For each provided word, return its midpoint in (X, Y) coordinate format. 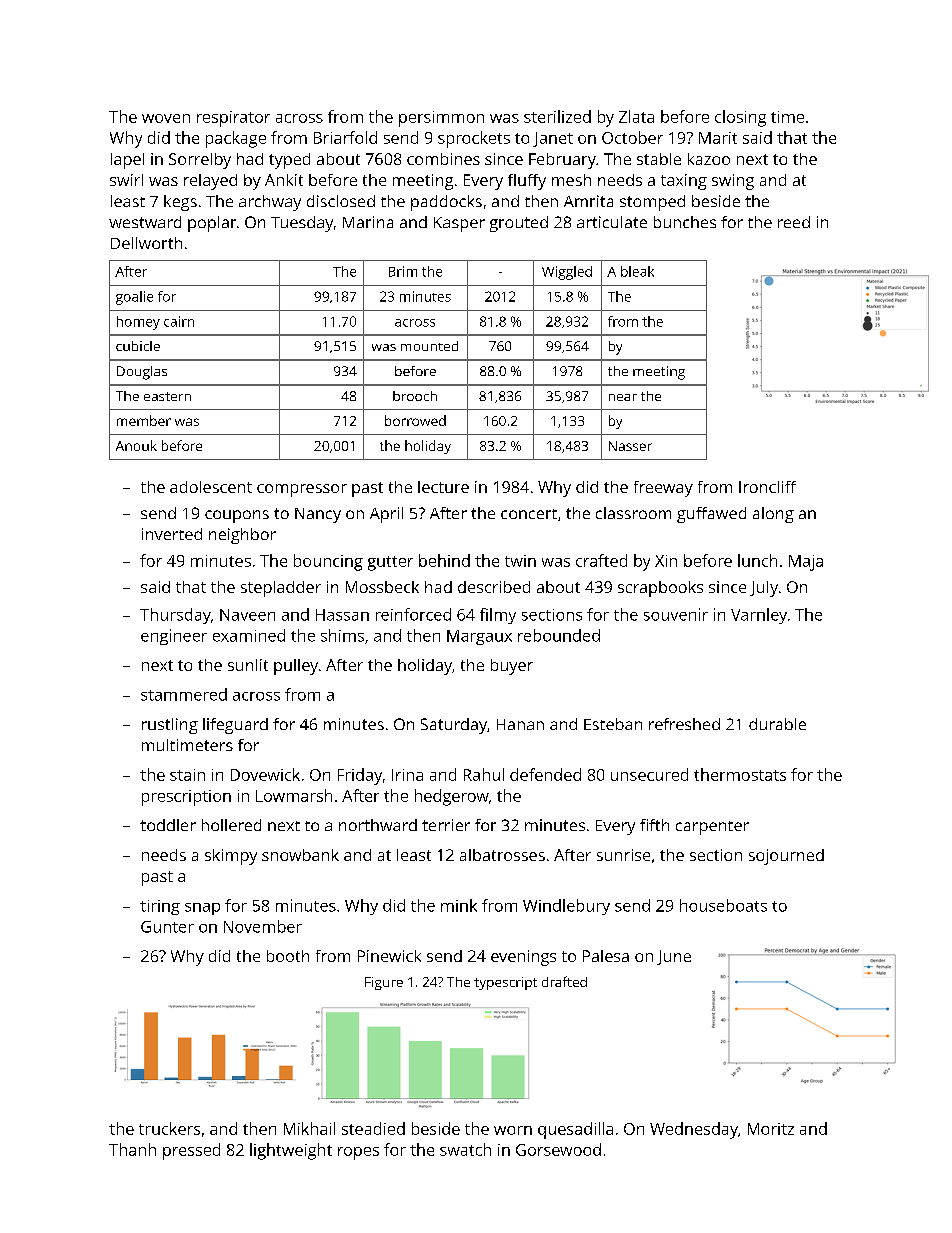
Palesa (606, 956)
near (623, 397)
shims (342, 635)
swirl (126, 180)
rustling (170, 726)
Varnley (759, 616)
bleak (637, 271)
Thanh (132, 1149)
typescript (505, 983)
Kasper (459, 224)
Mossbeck (382, 587)
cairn (179, 321)
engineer (174, 637)
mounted (429, 346)
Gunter (167, 927)
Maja (806, 563)
